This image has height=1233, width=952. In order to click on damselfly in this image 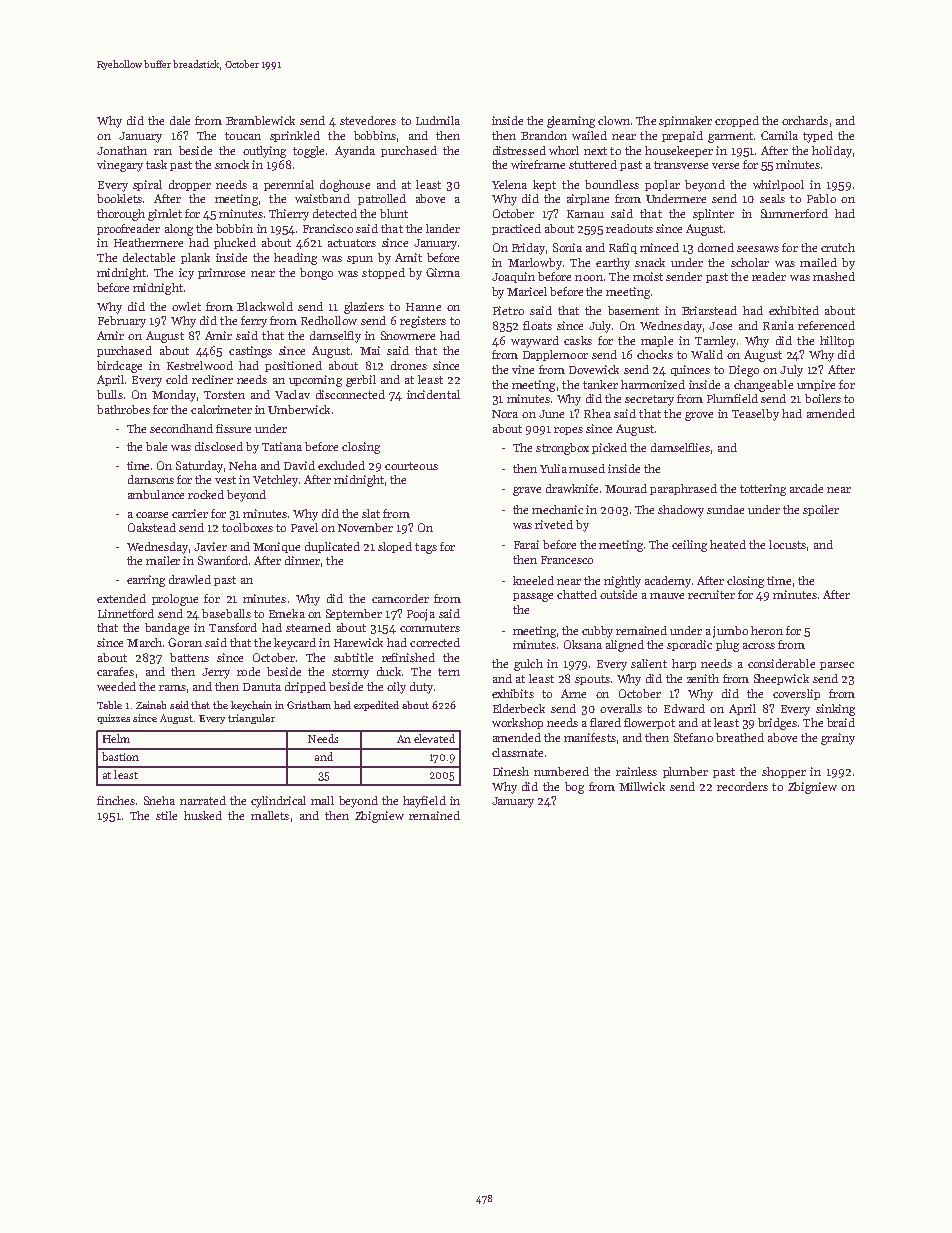, I will do `click(335, 337)`.
